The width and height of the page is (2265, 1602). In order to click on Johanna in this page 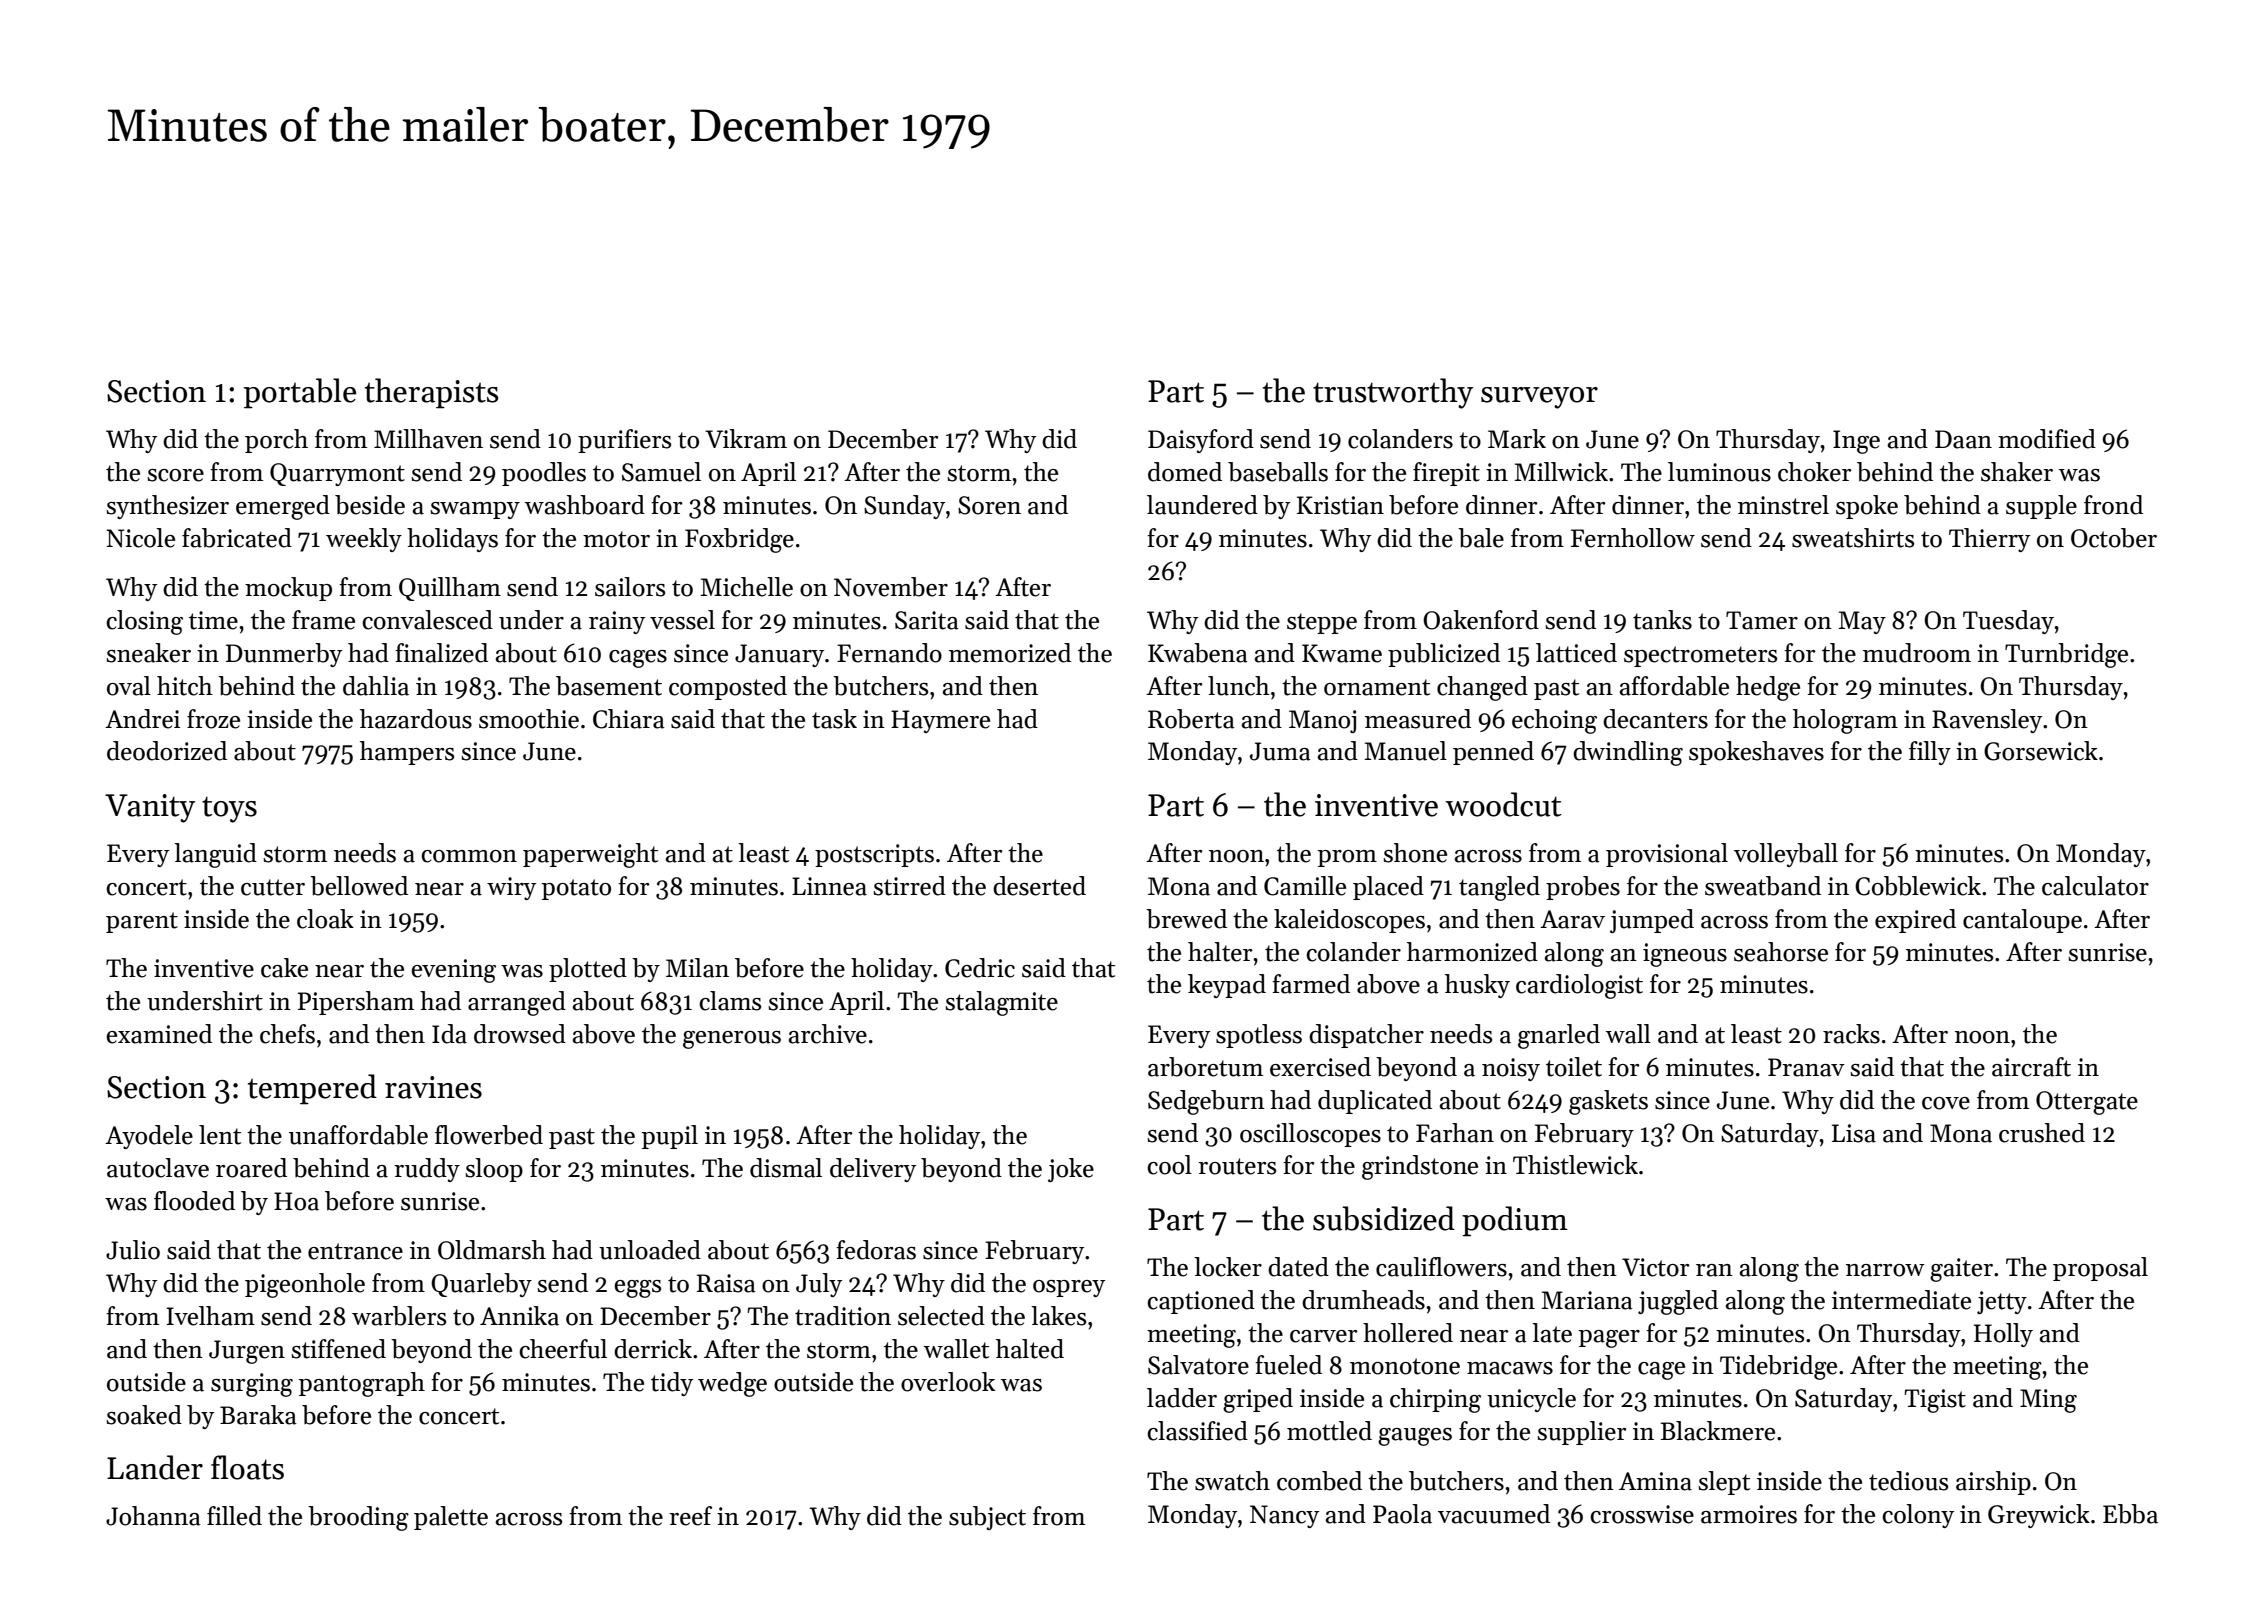, I will do `click(153, 1516)`.
